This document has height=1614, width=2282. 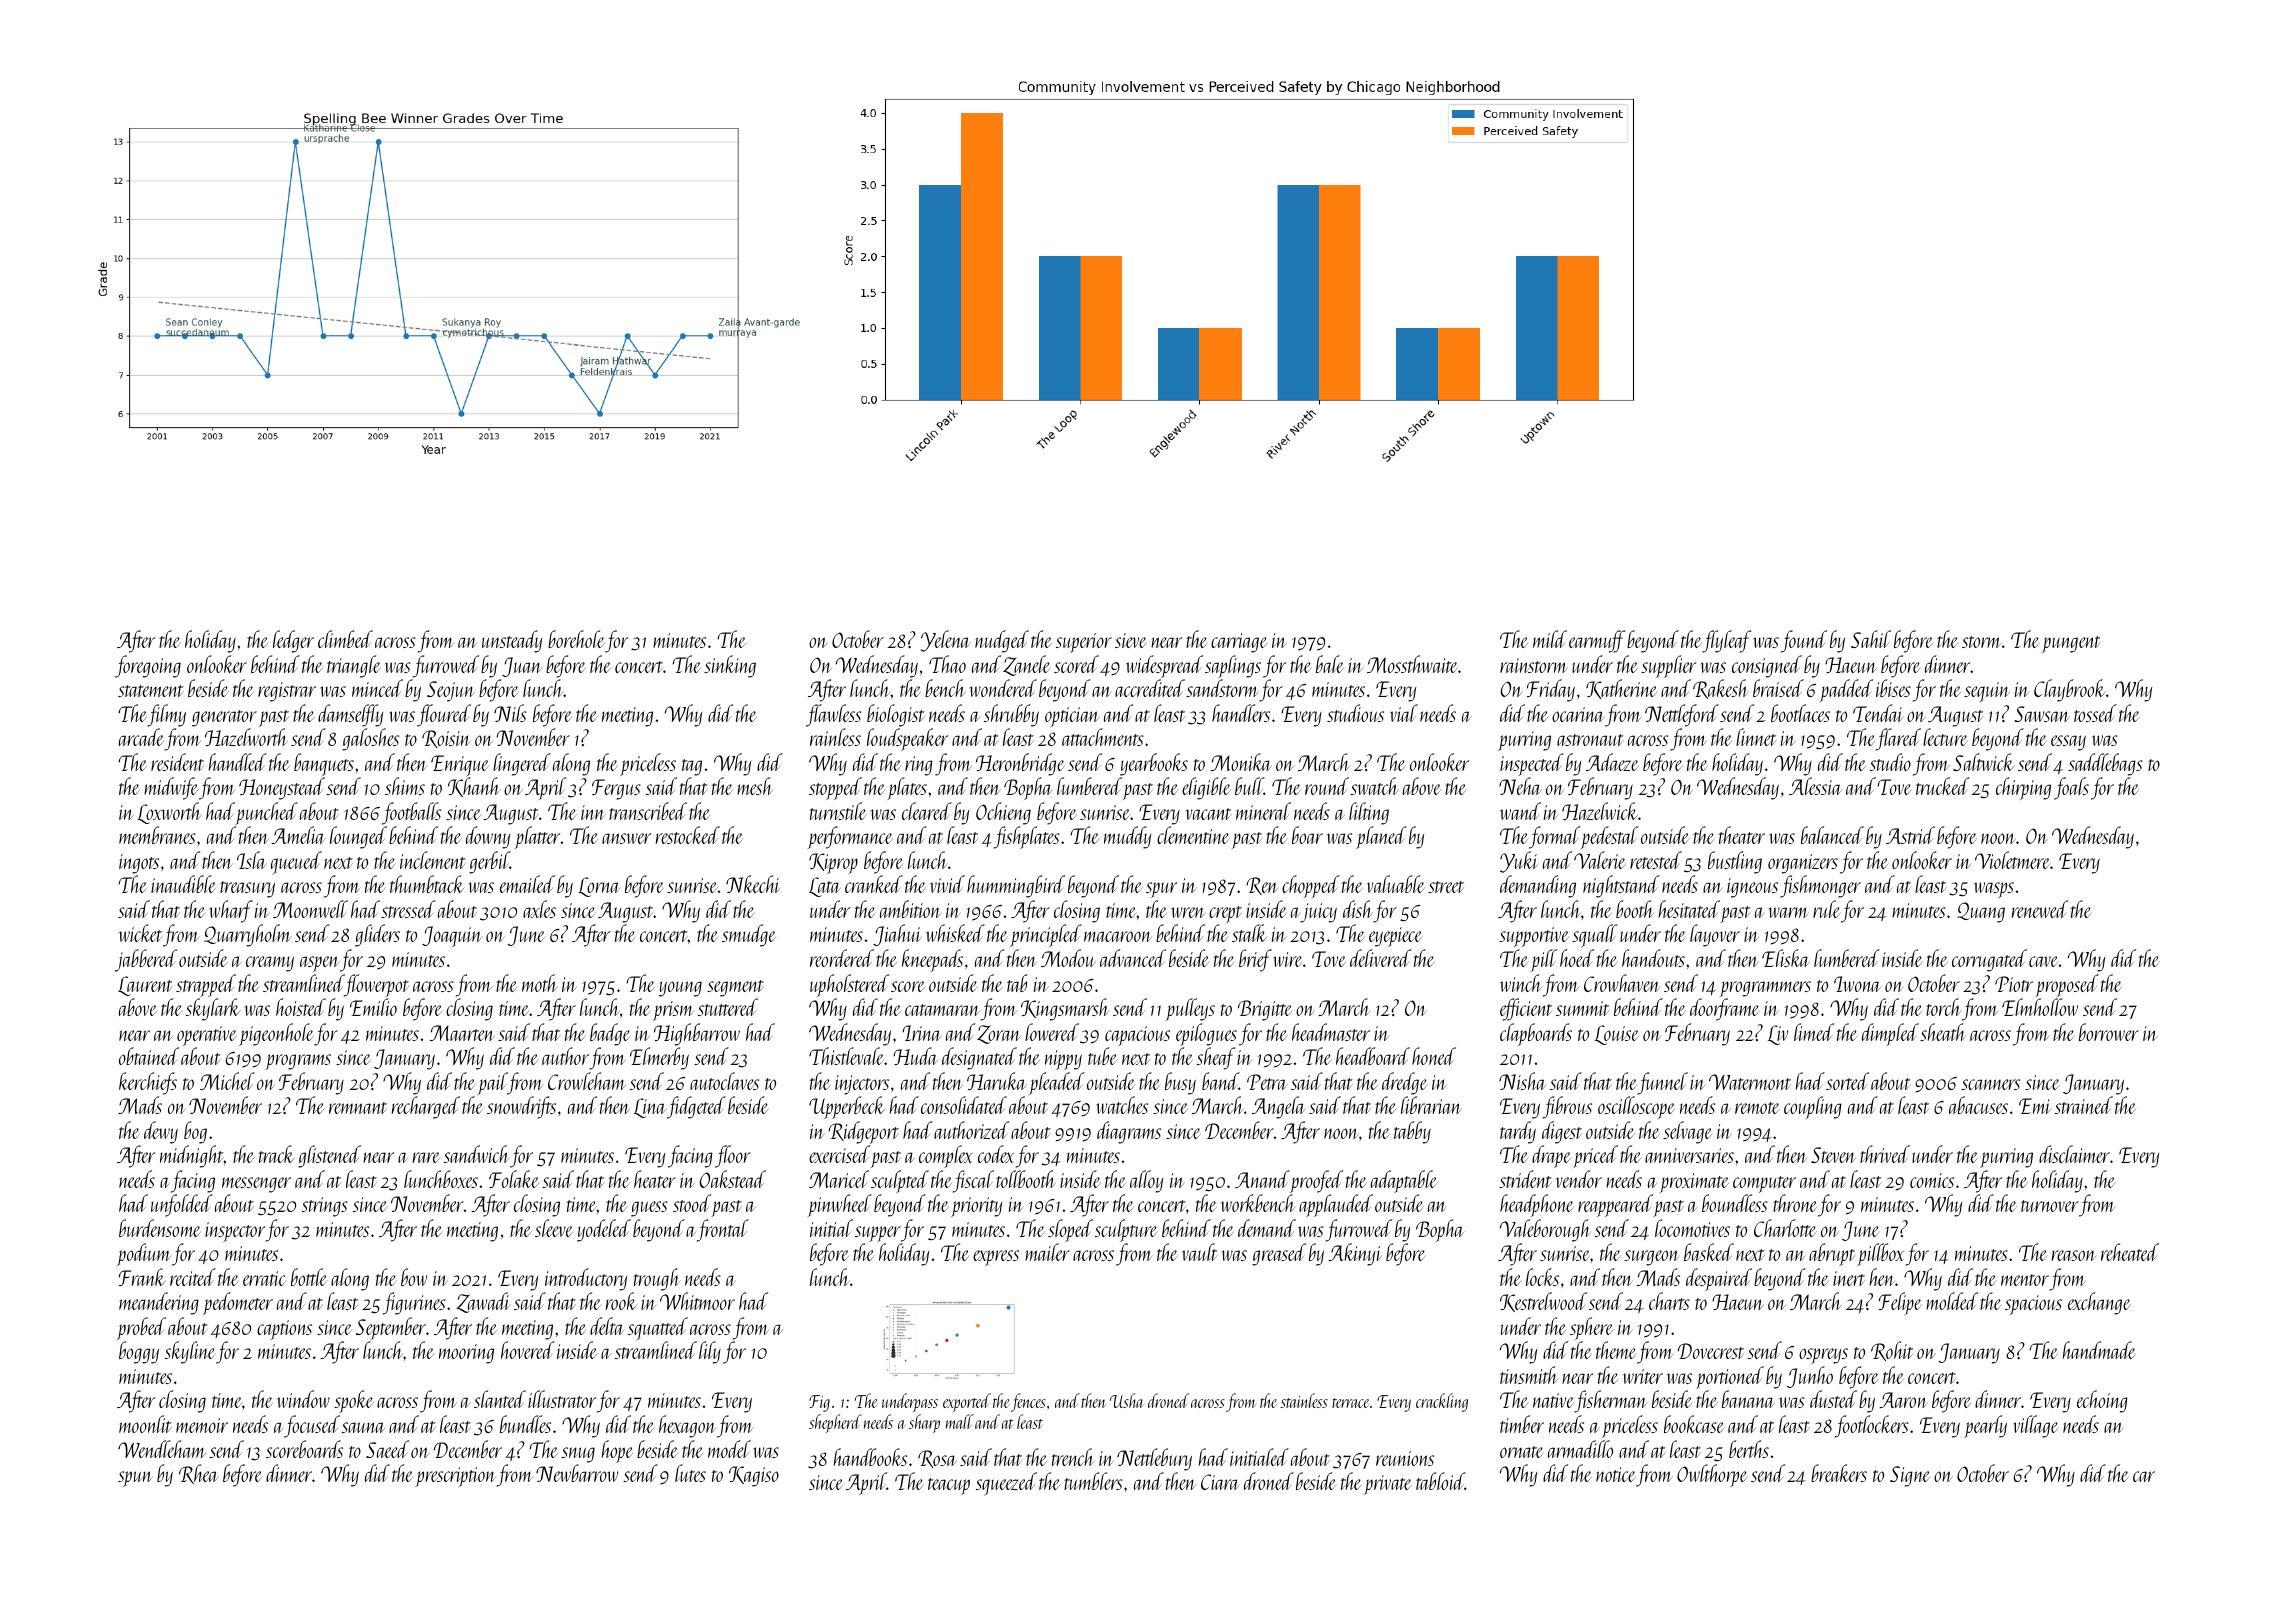 I want to click on boundless, so click(x=1735, y=1203).
